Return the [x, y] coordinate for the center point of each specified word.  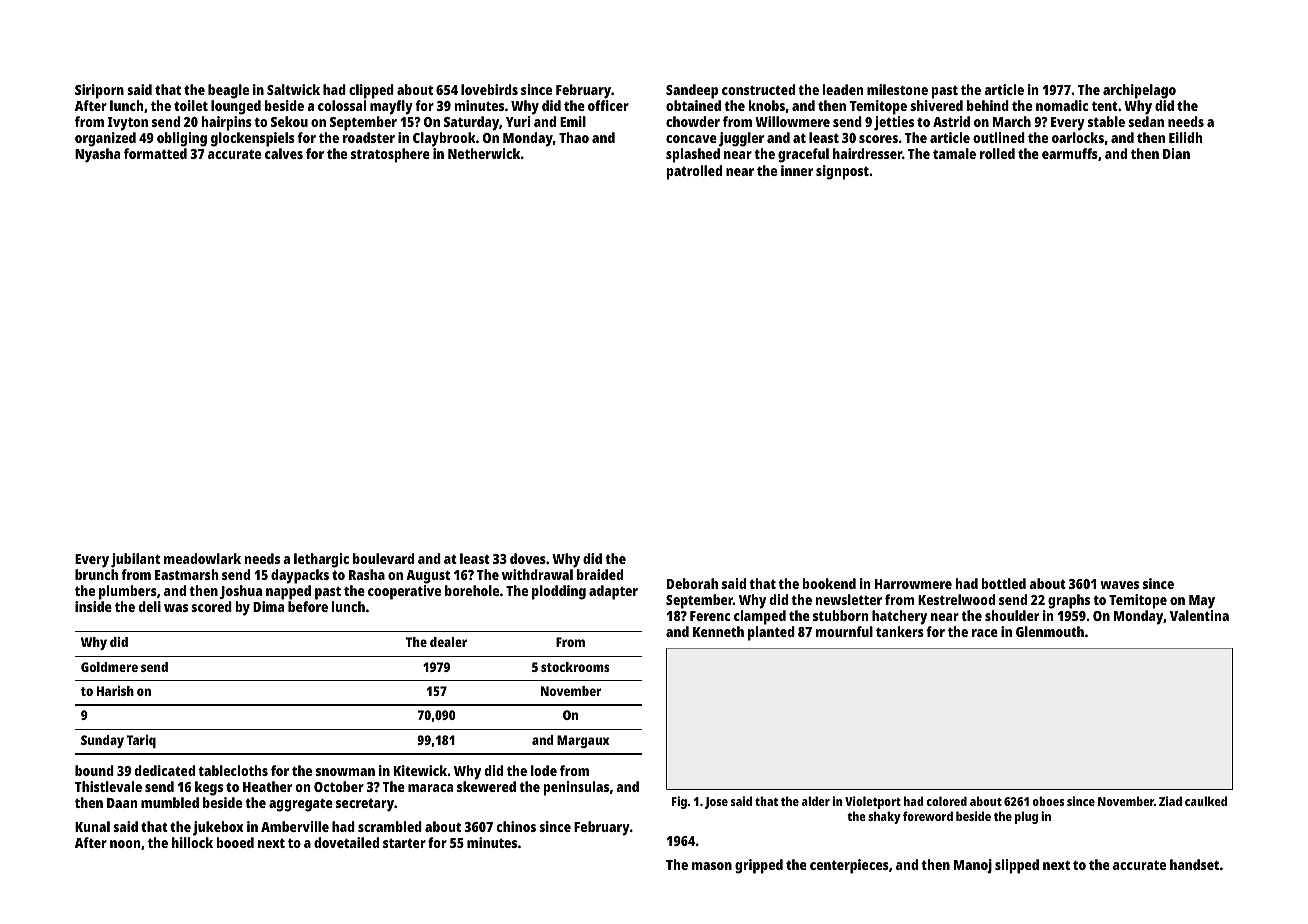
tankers [900, 631]
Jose [716, 803]
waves [1120, 585]
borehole [472, 590]
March [1012, 121]
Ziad [1170, 801]
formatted [155, 153]
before [308, 606]
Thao [574, 137]
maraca [430, 788]
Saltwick [293, 89]
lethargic [321, 560]
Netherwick [484, 153]
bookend [829, 583]
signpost [842, 172]
